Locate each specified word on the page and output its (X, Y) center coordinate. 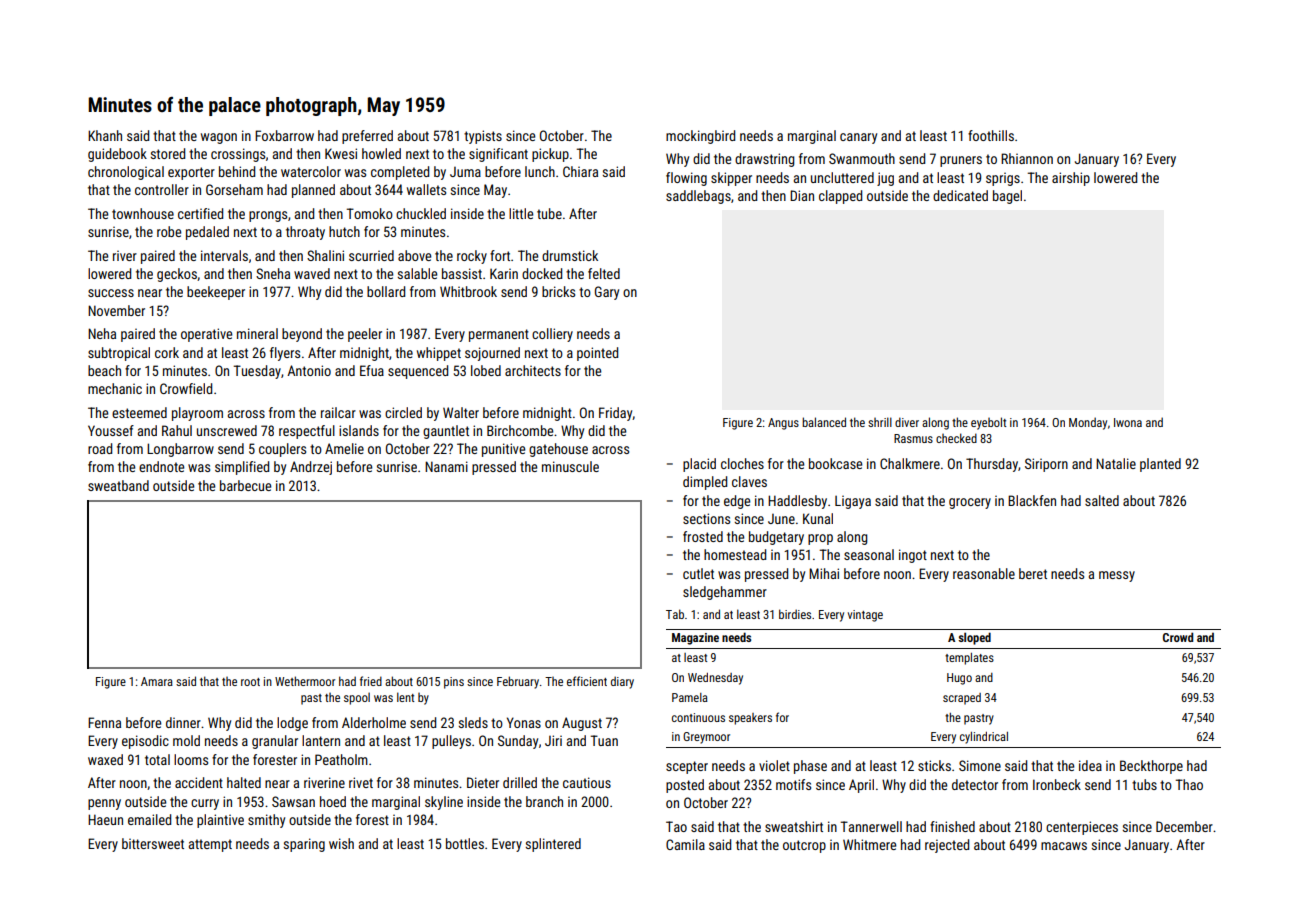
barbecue (245, 485)
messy (1117, 576)
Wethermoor (305, 681)
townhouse (143, 213)
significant (498, 155)
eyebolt (989, 423)
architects (533, 370)
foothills (991, 135)
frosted (703, 536)
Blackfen (1032, 500)
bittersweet (153, 843)
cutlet (698, 573)
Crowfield (186, 388)
